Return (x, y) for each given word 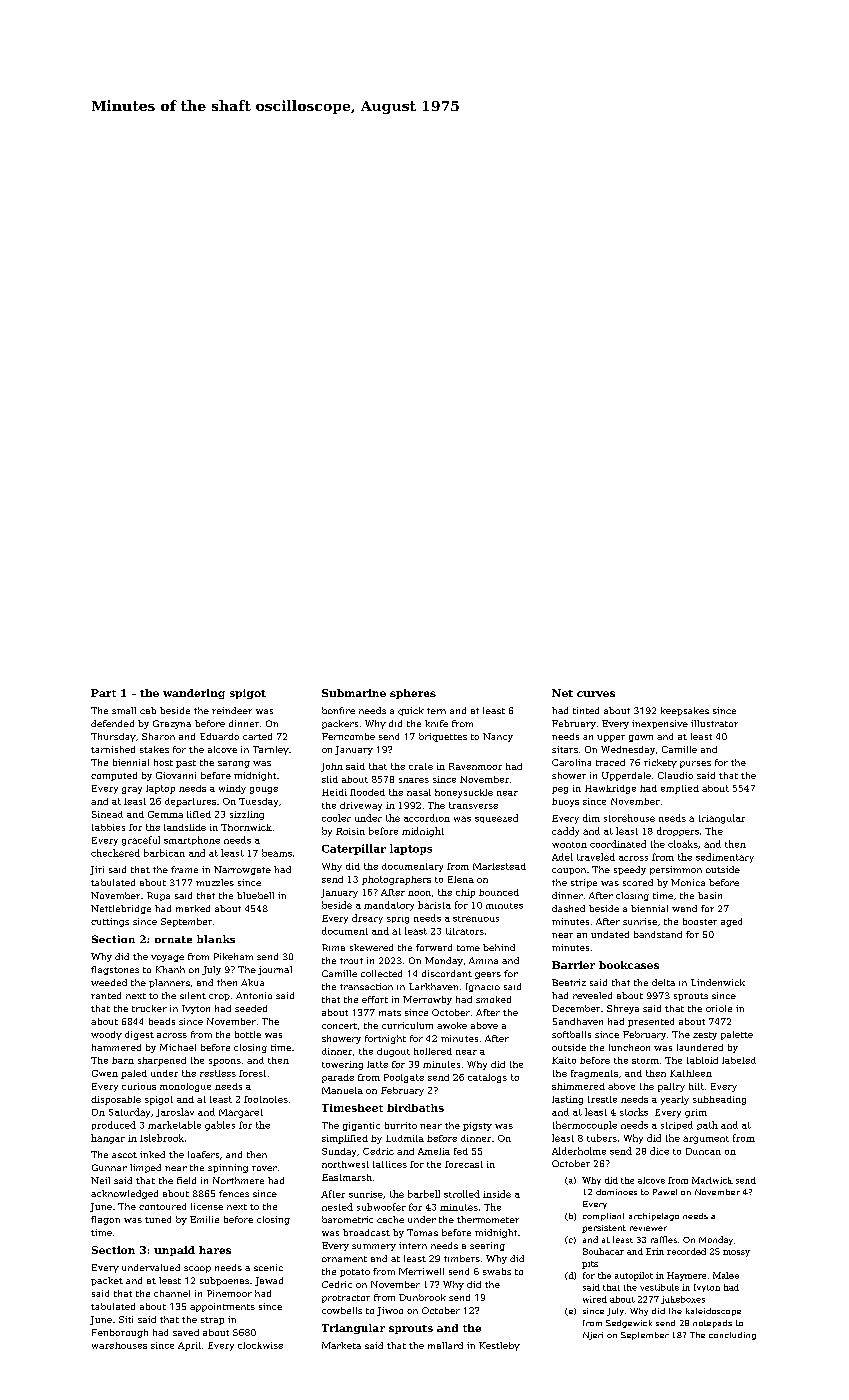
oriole (719, 1008)
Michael (178, 1047)
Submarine (354, 693)
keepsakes (685, 711)
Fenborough (120, 1333)
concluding (732, 1336)
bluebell (255, 895)
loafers (203, 1154)
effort (375, 999)
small (124, 710)
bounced (499, 892)
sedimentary (725, 858)
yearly (675, 1100)
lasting (567, 1100)
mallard (445, 1345)
